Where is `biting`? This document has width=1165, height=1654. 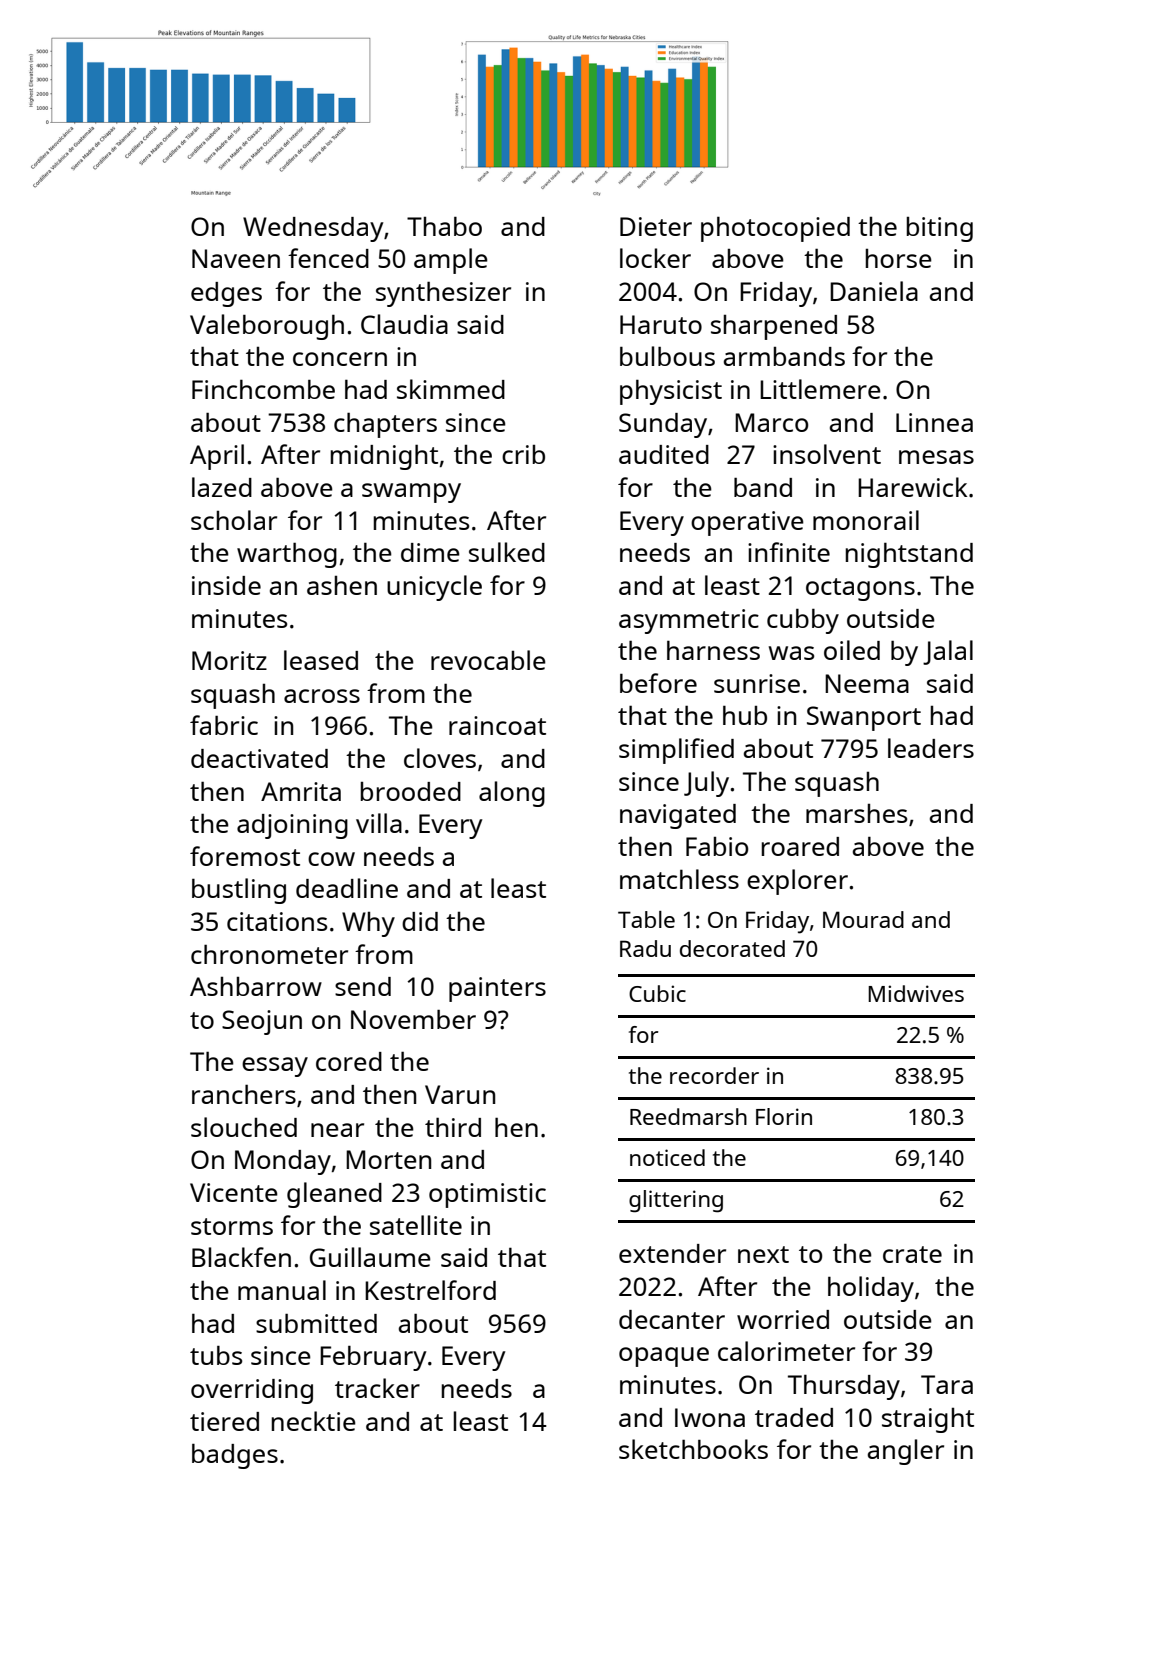 biting is located at coordinates (940, 229).
